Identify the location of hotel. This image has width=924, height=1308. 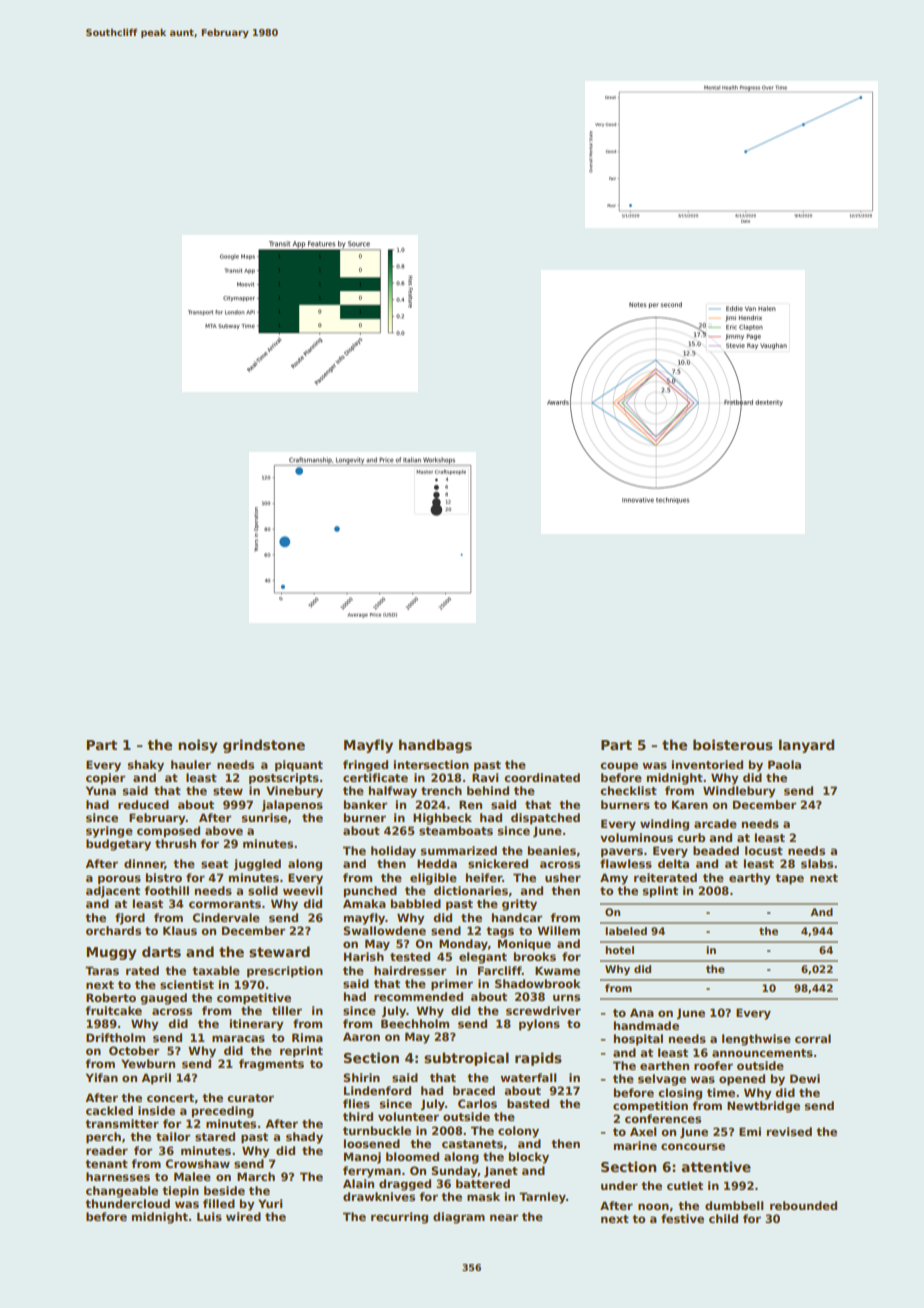
(619, 950).
